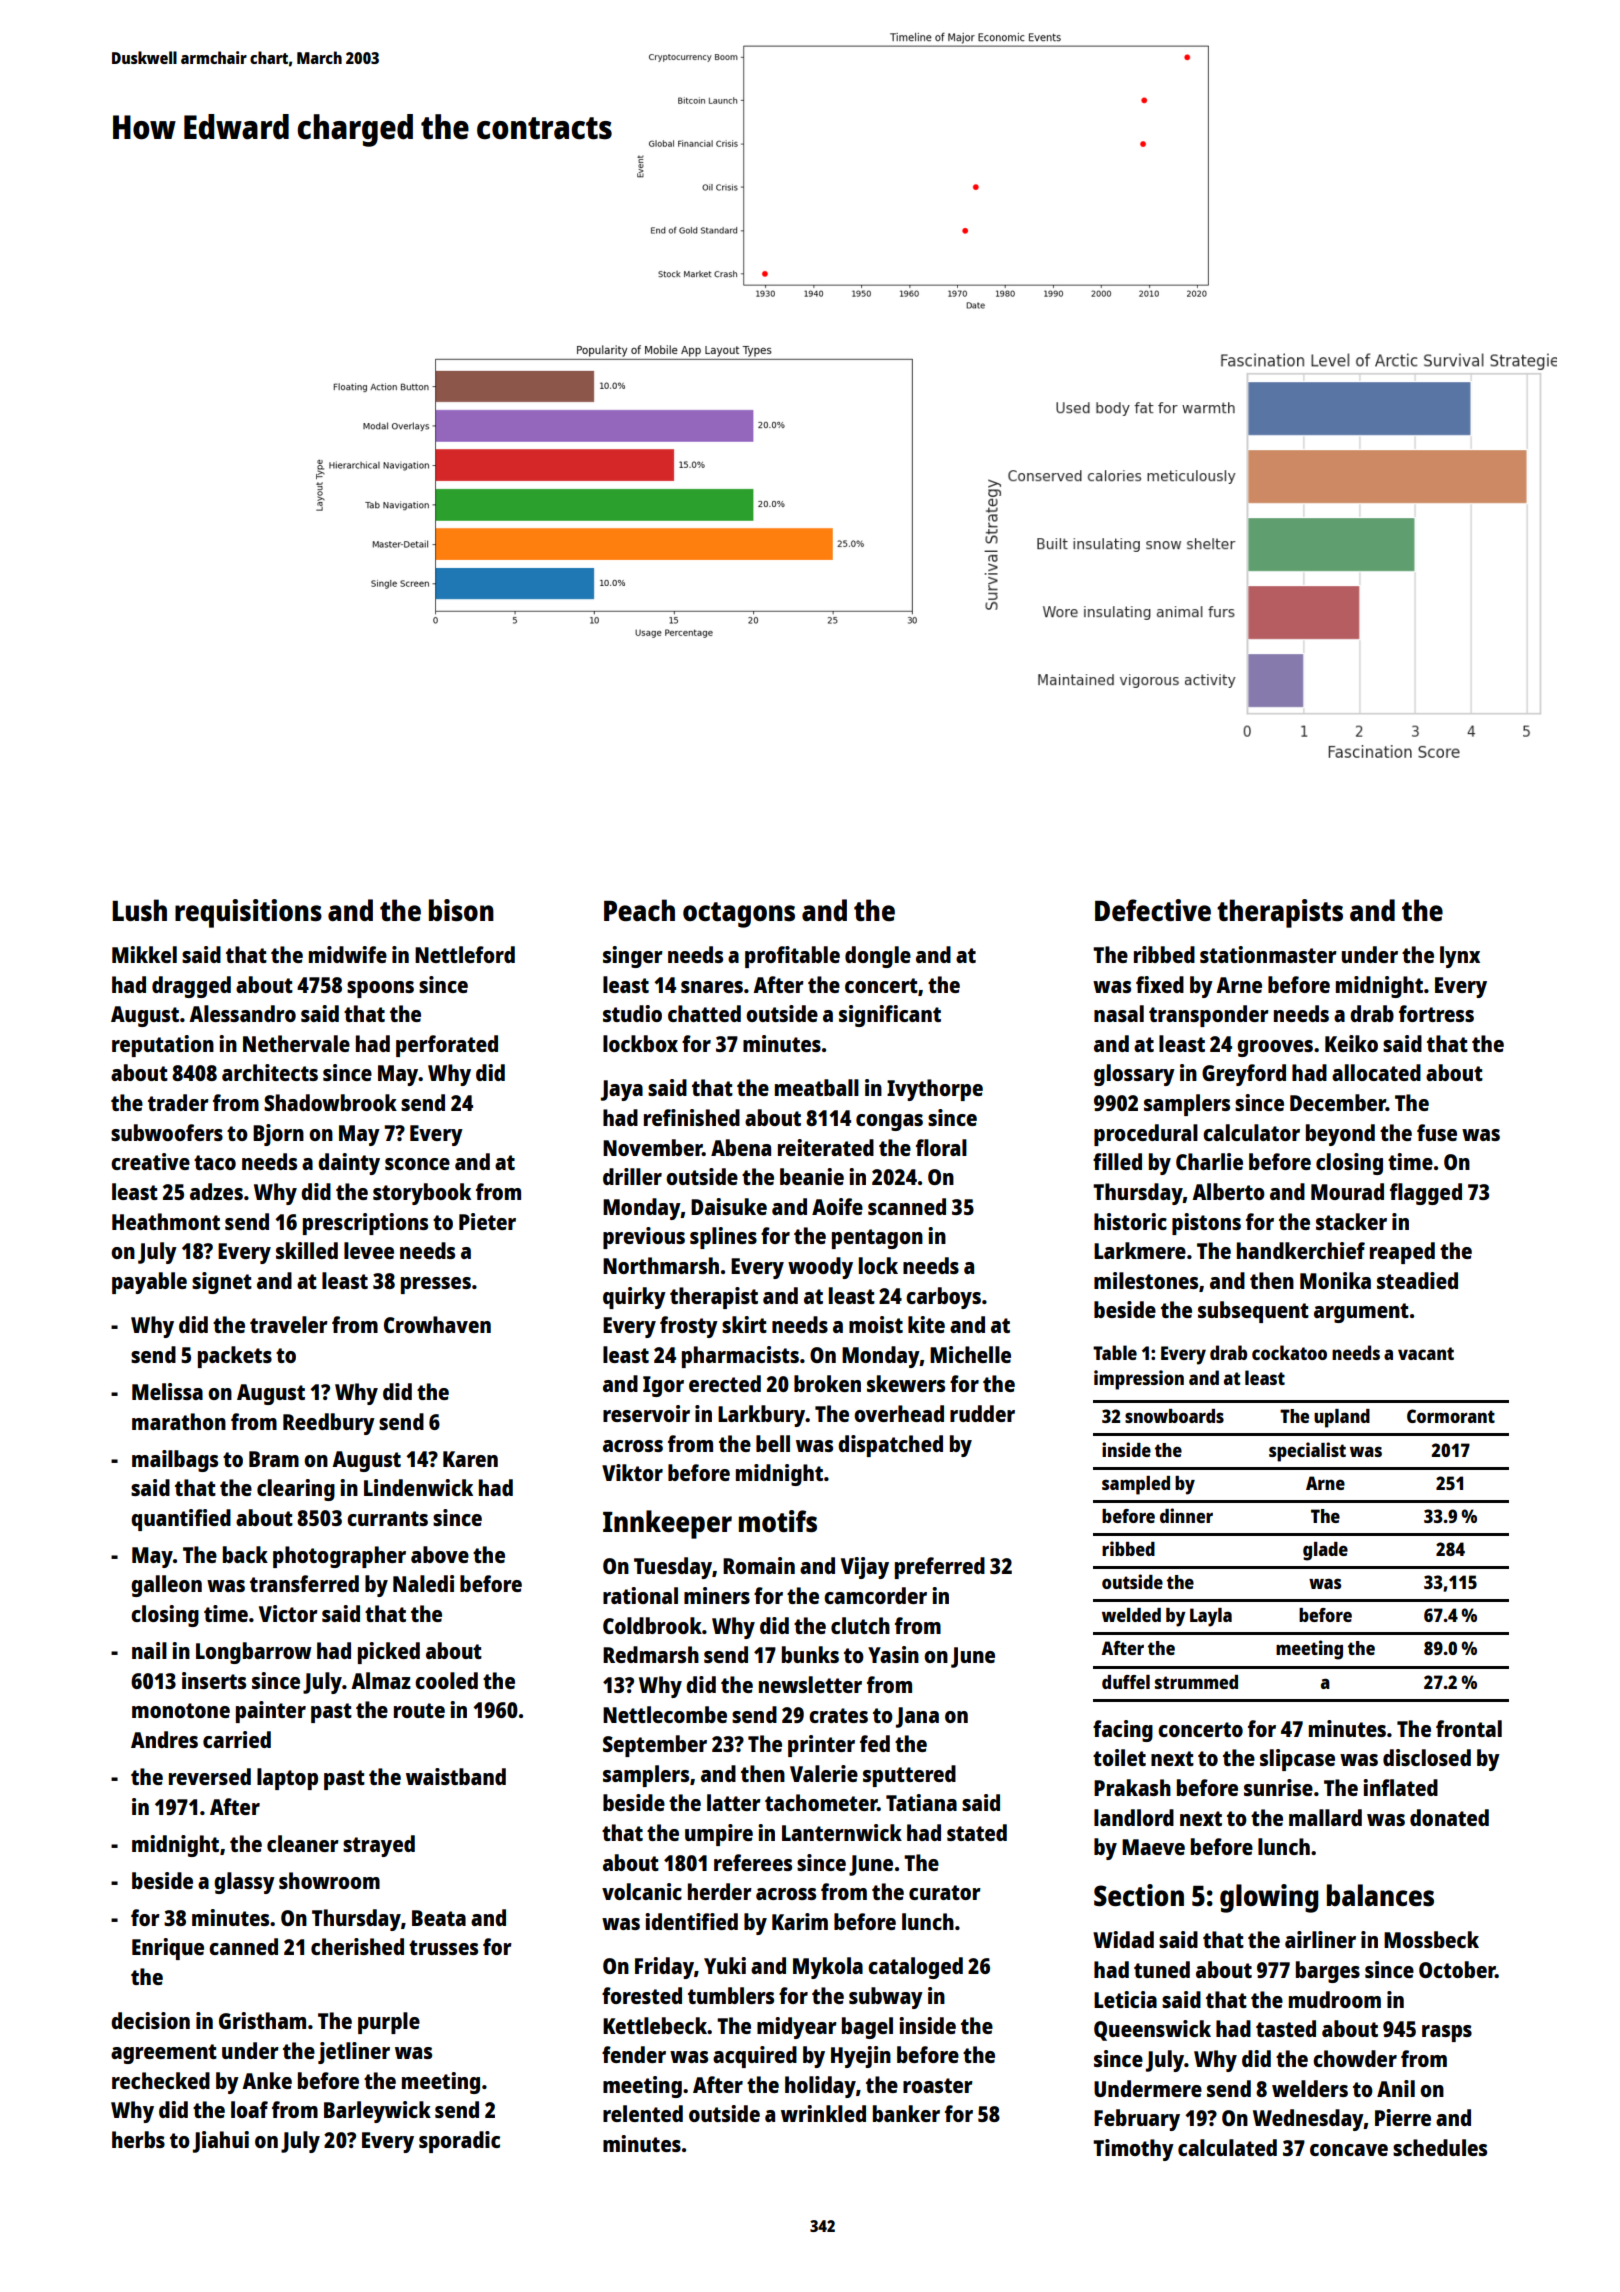  I want to click on bunks, so click(810, 1654).
